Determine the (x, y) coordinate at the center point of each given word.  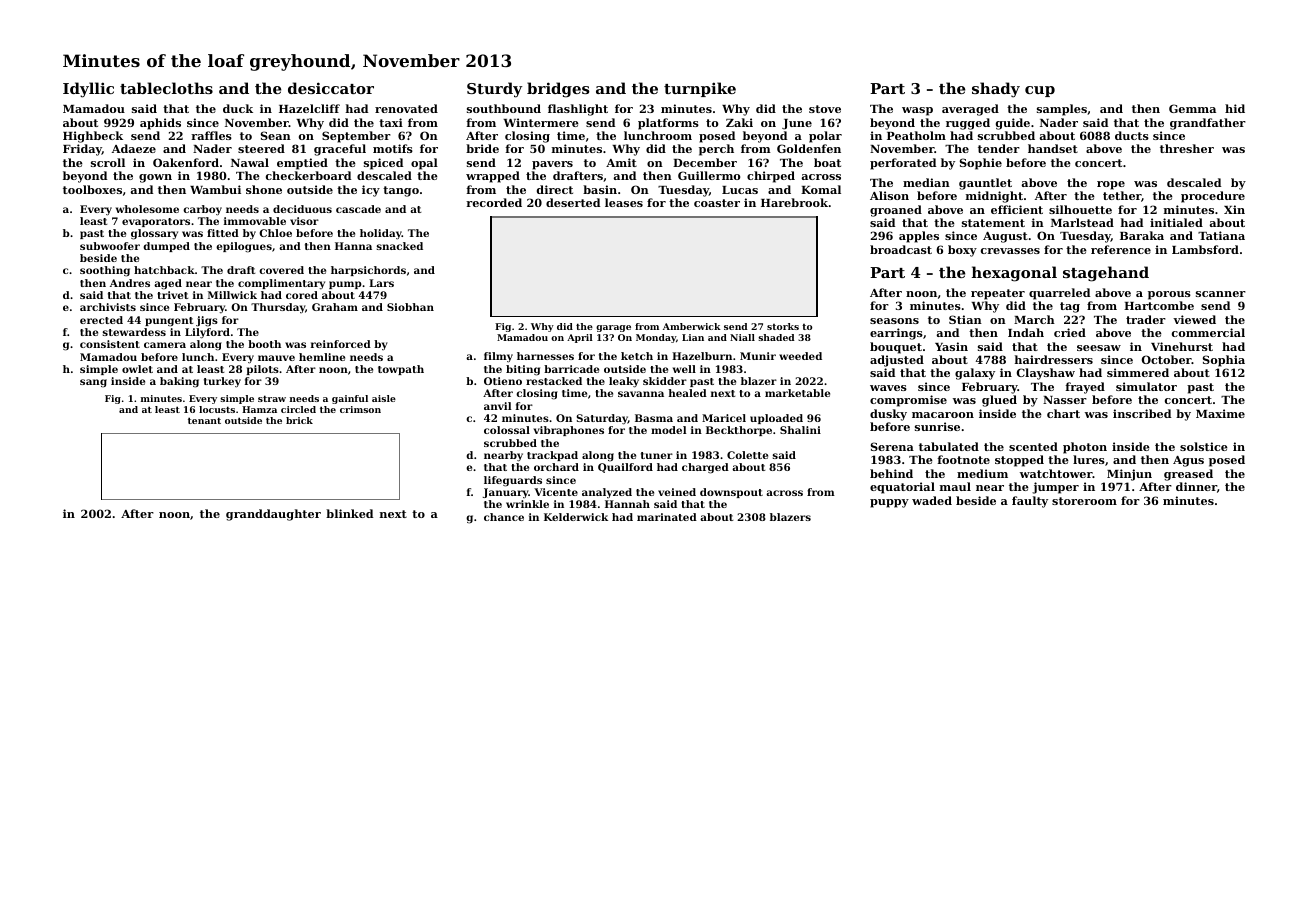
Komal (821, 189)
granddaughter (273, 515)
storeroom (1084, 501)
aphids (160, 124)
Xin (1234, 209)
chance (504, 517)
